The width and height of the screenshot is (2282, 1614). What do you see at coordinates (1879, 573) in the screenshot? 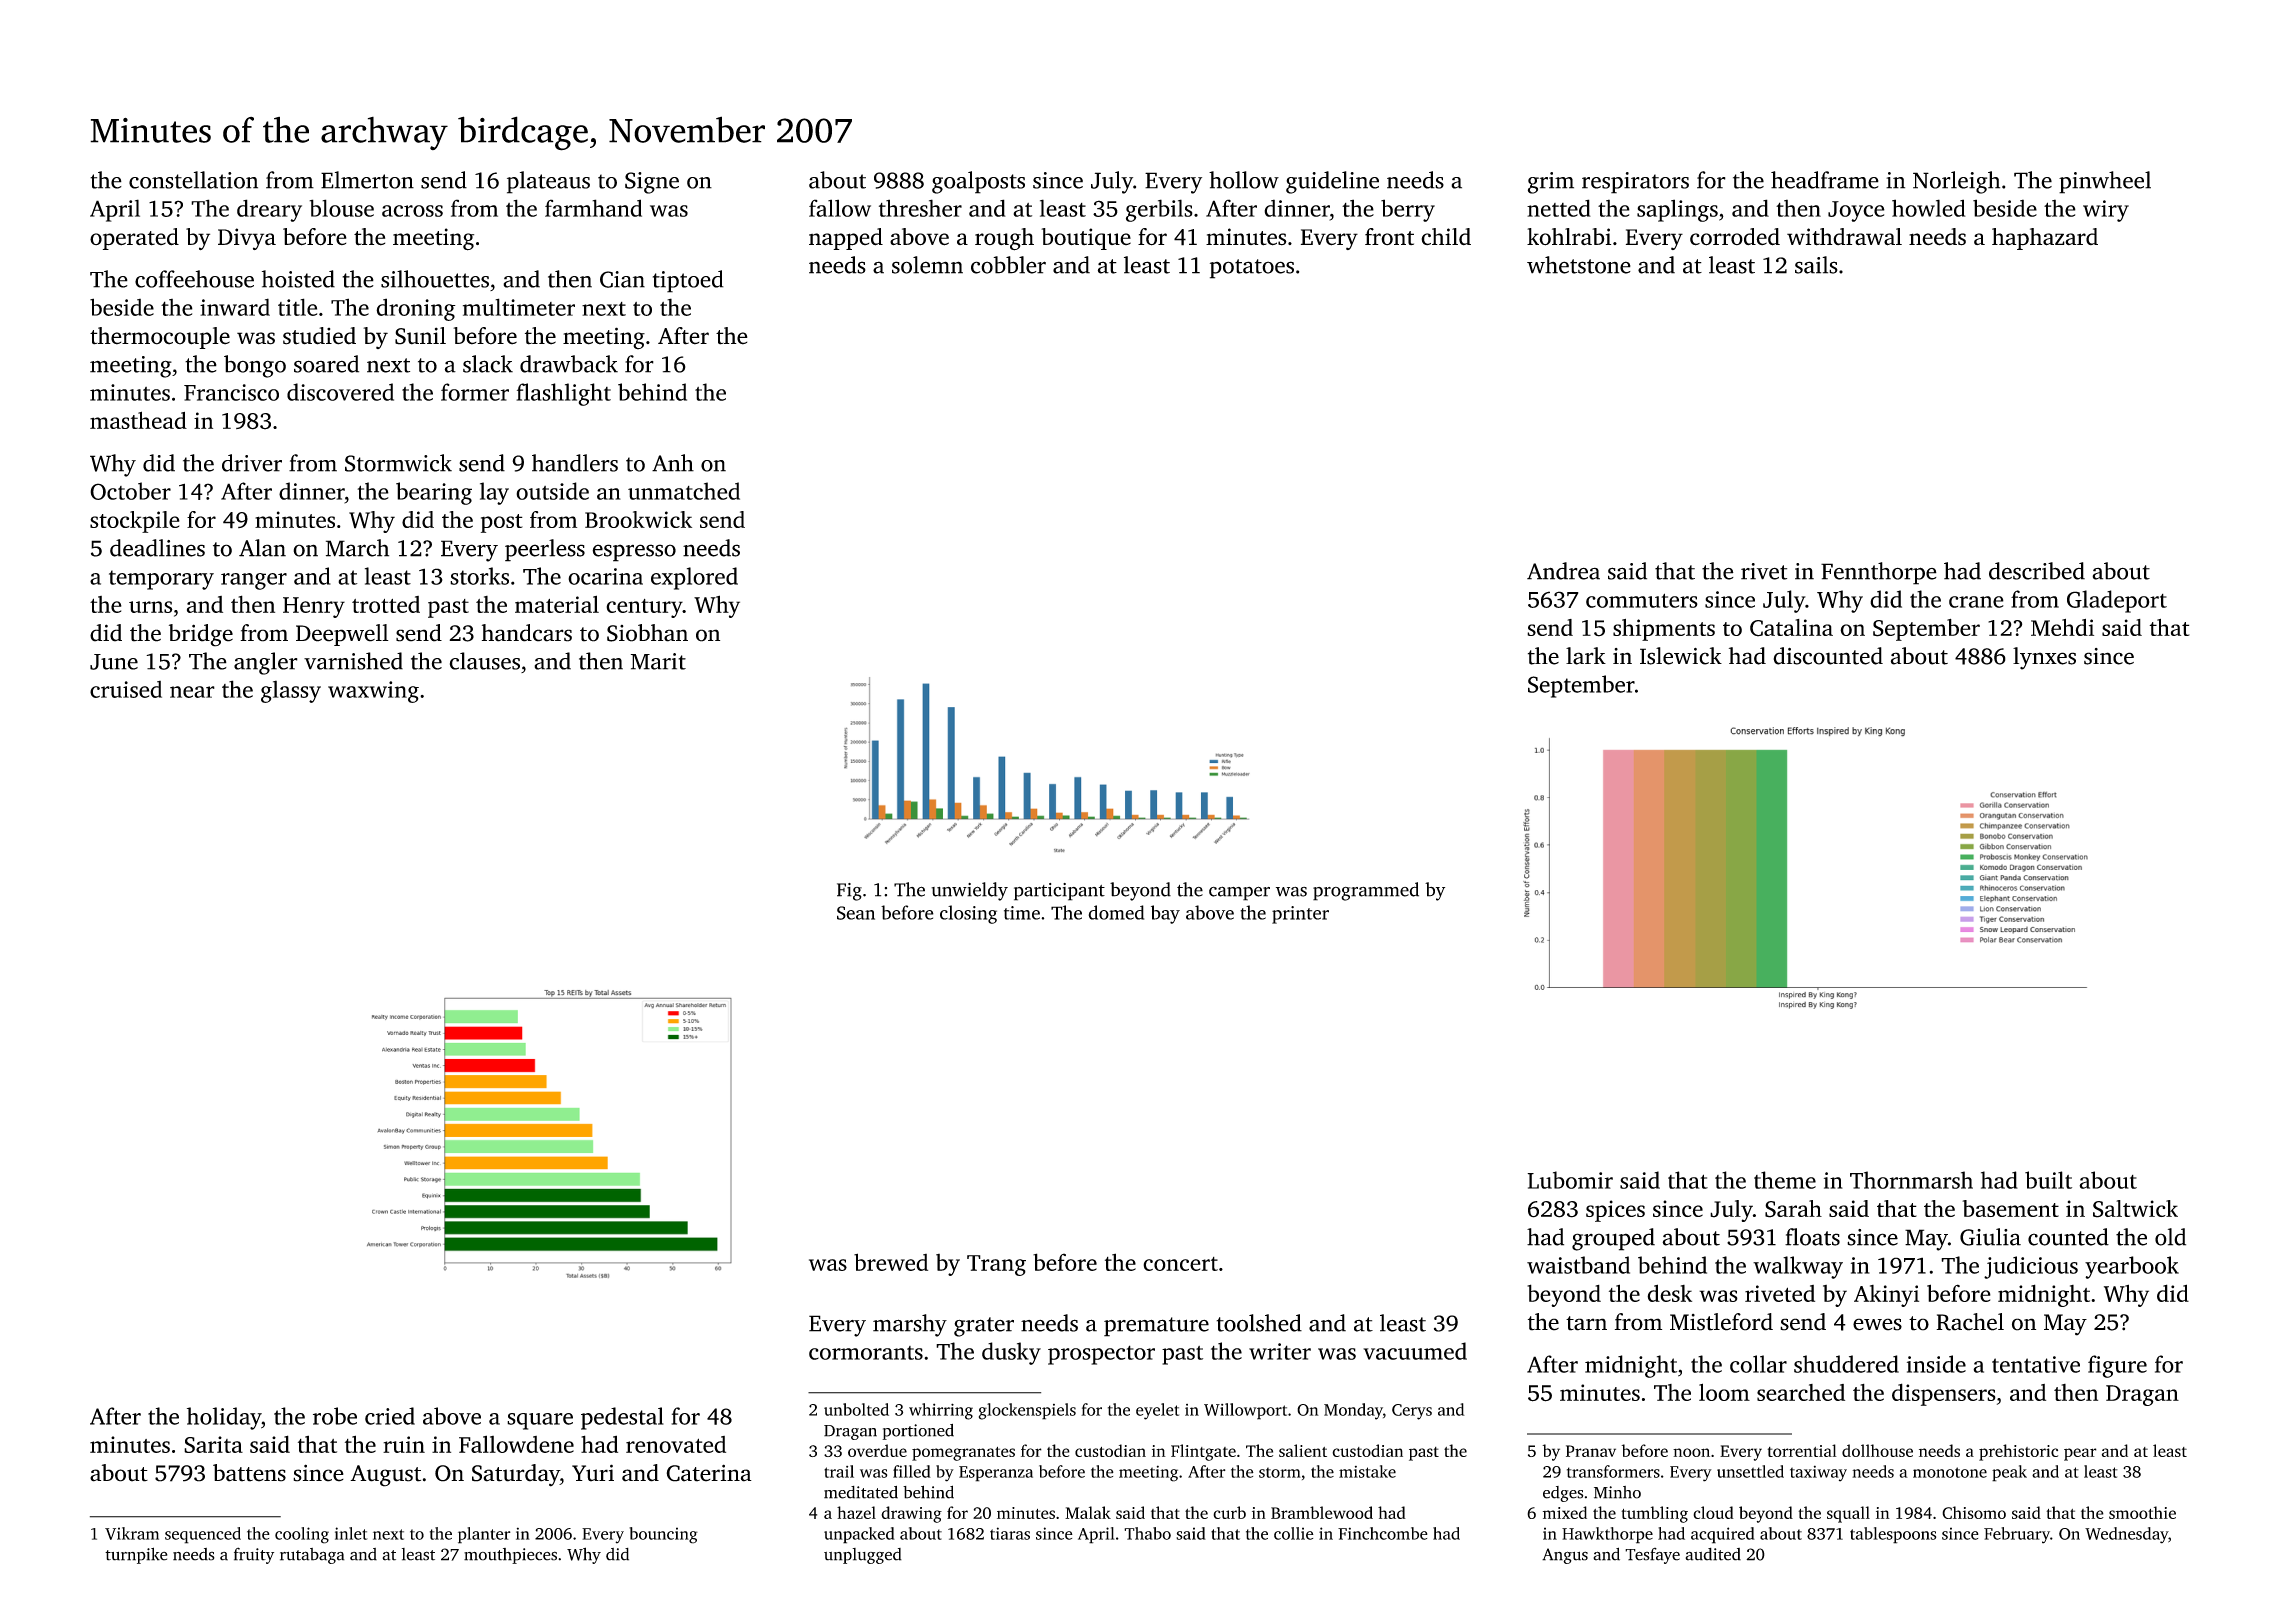
I see `Fennthorpe` at bounding box center [1879, 573].
